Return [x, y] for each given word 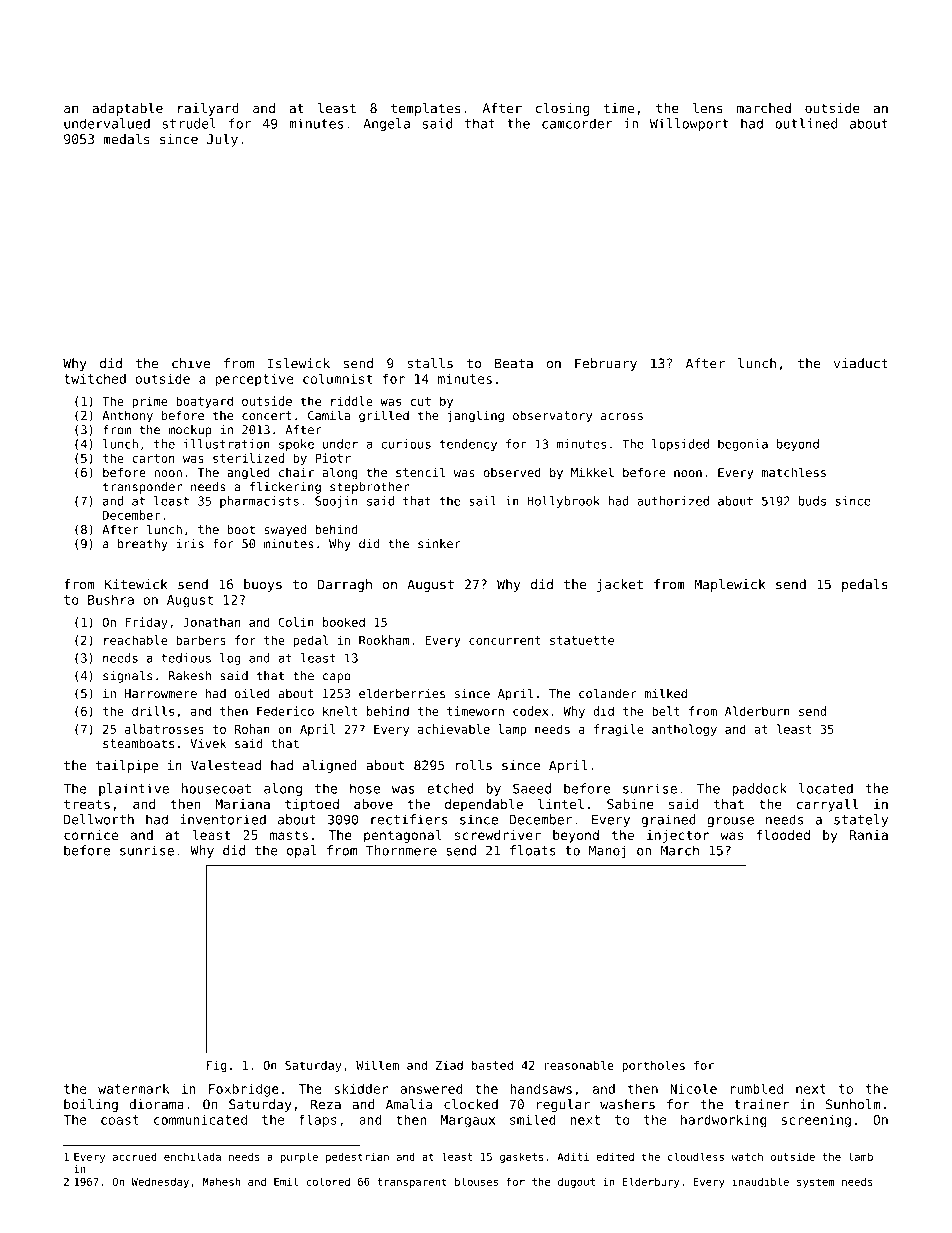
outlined [806, 123]
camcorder [577, 123]
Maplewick [729, 585]
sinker [439, 544]
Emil [286, 1181]
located [826, 788]
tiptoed [312, 805]
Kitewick [136, 584]
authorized [673, 501]
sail [482, 501]
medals [126, 139]
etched [450, 788]
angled [248, 473]
